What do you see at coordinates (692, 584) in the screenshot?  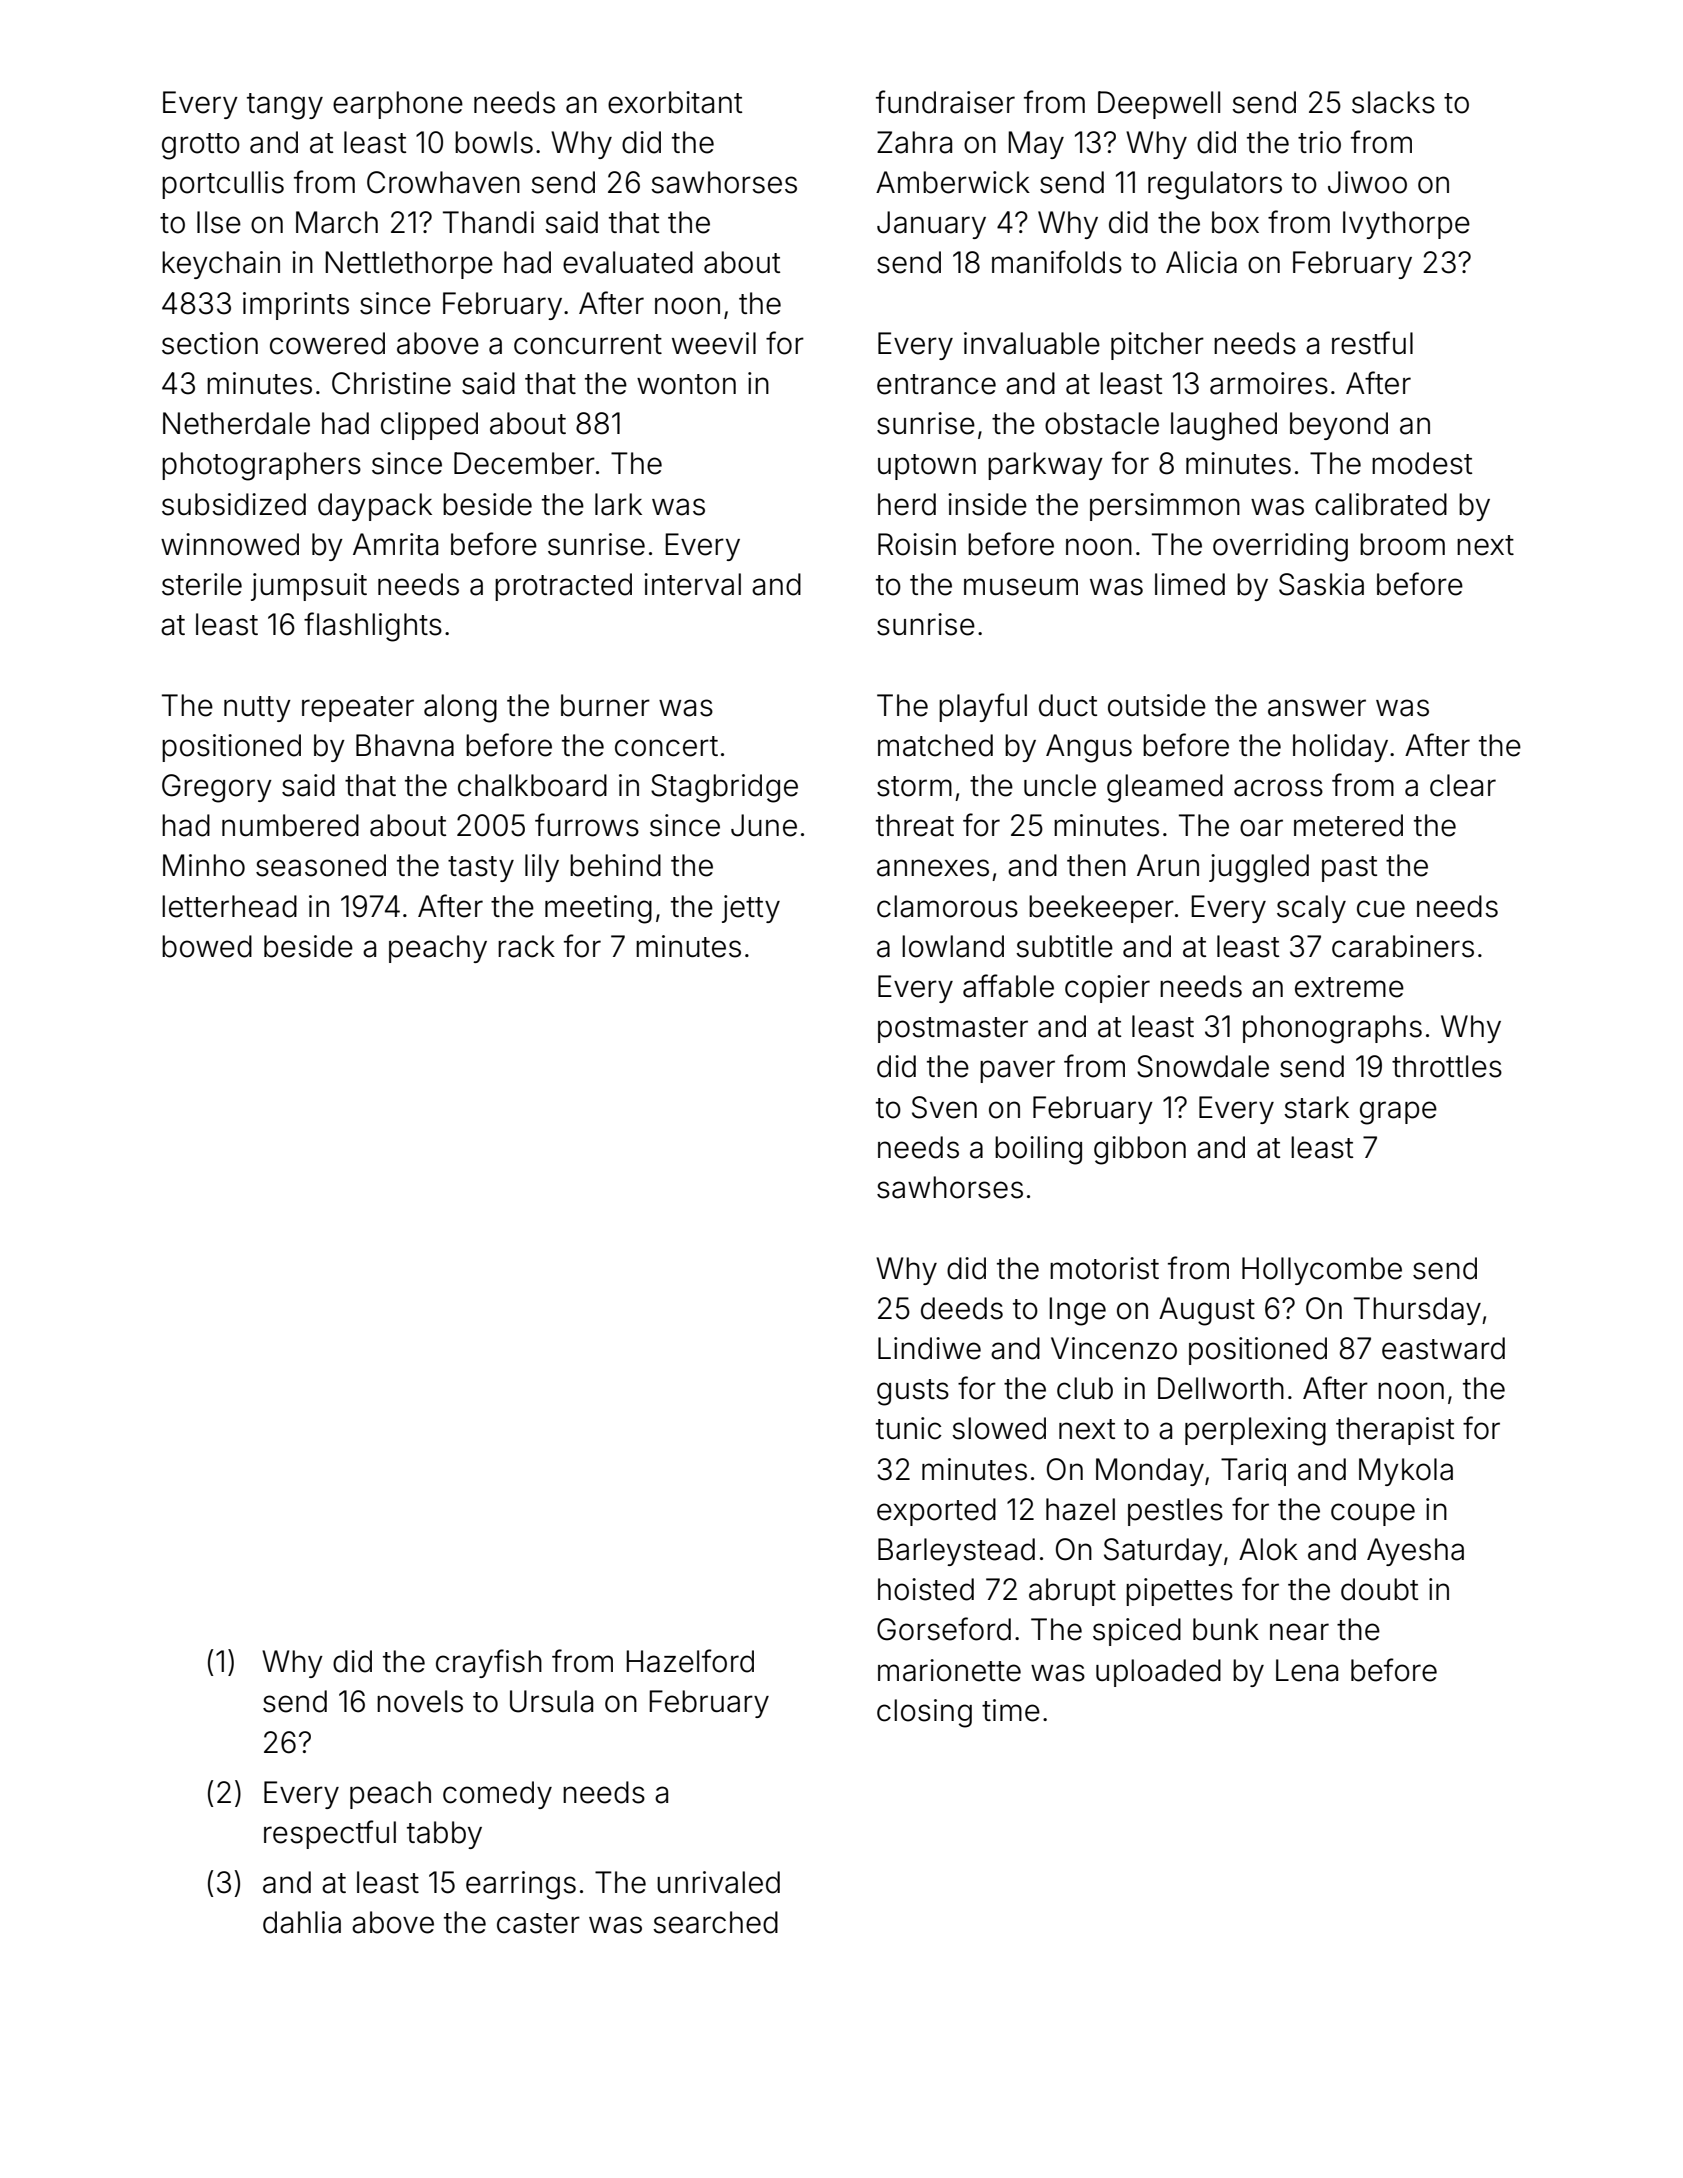 I see `interval` at bounding box center [692, 584].
